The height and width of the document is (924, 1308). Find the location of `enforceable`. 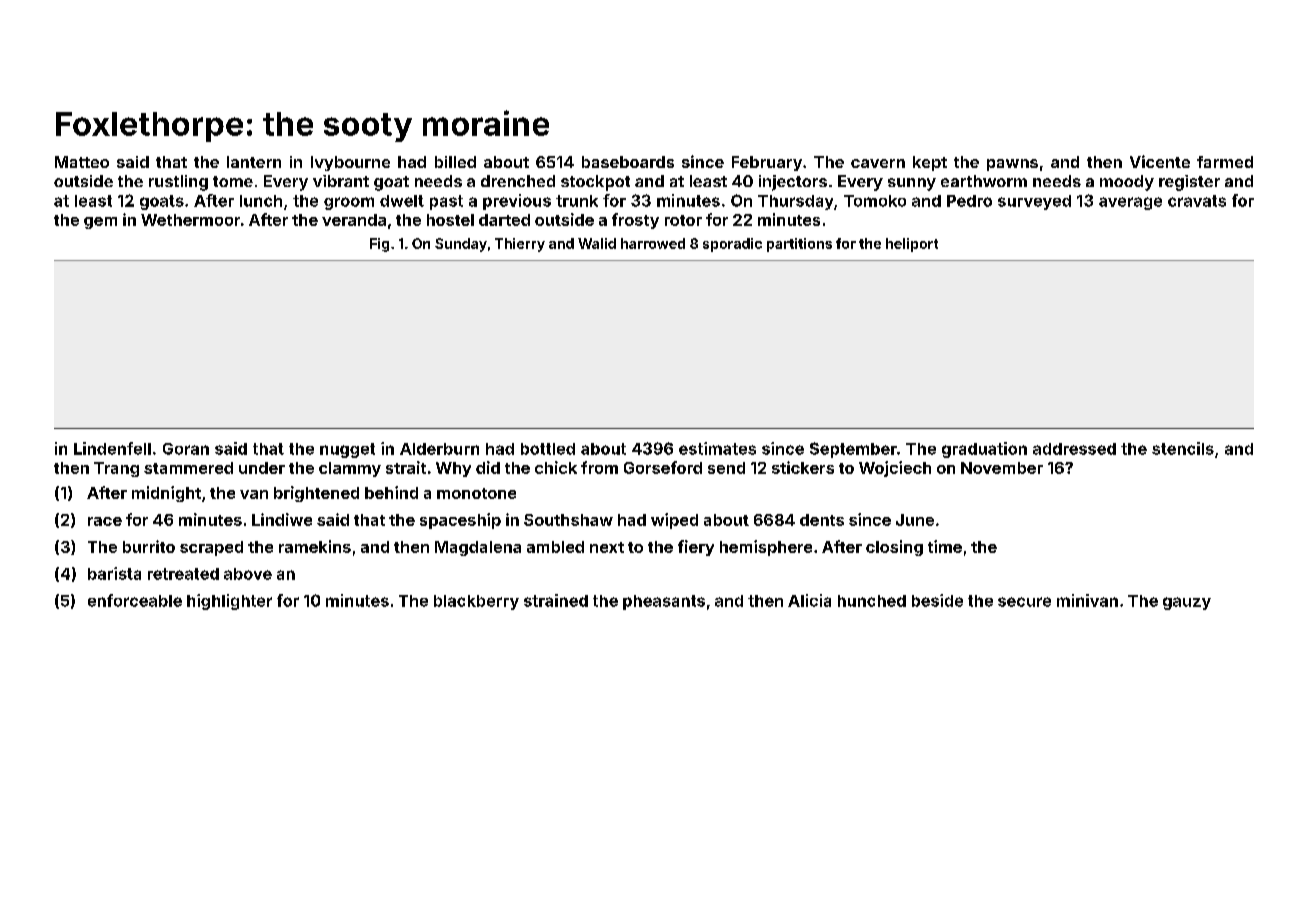

enforceable is located at coordinates (135, 600).
